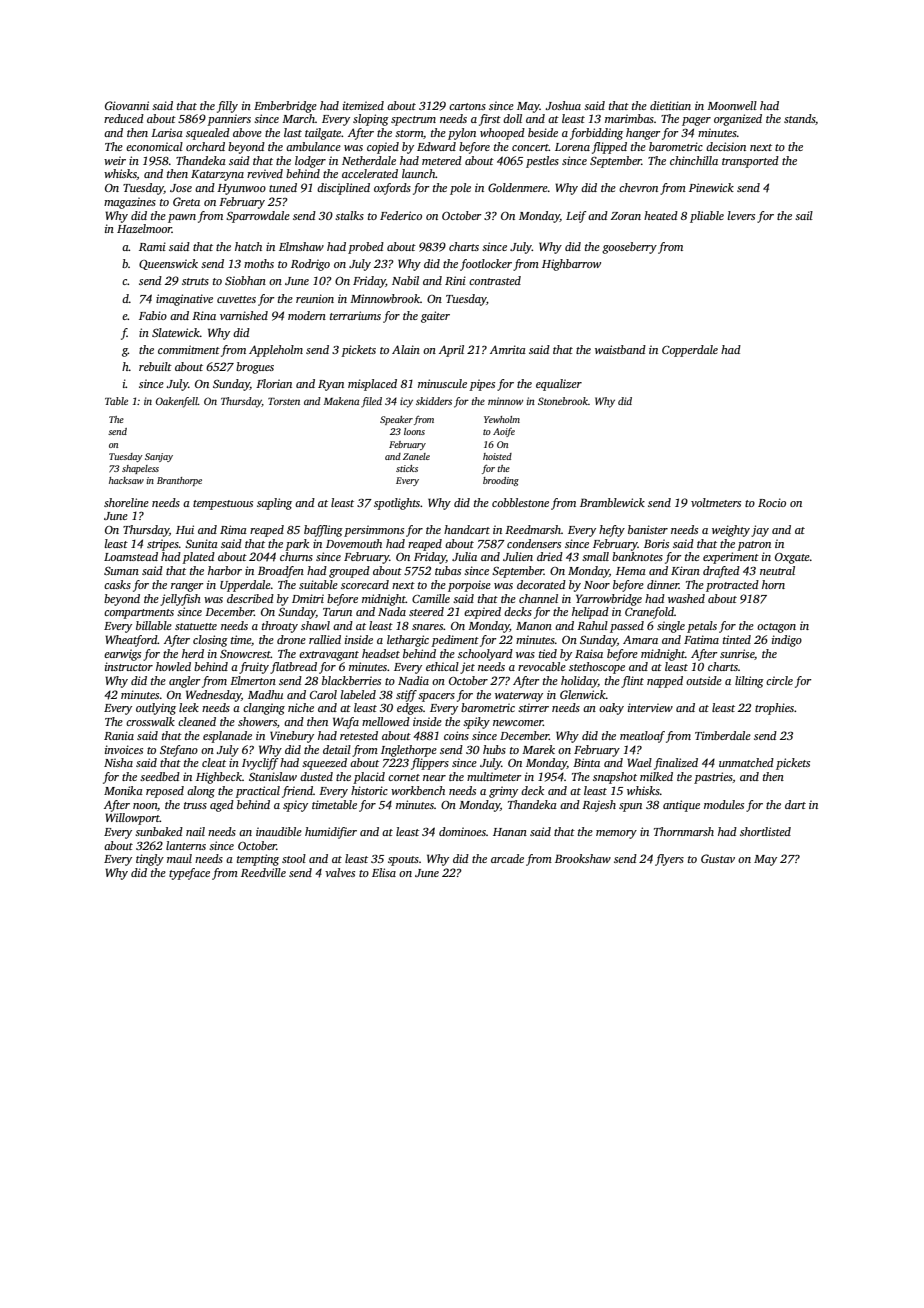 This document has width=924, height=1308. Describe the element at coordinates (384, 872) in the document. I see `Elisa` at that location.
